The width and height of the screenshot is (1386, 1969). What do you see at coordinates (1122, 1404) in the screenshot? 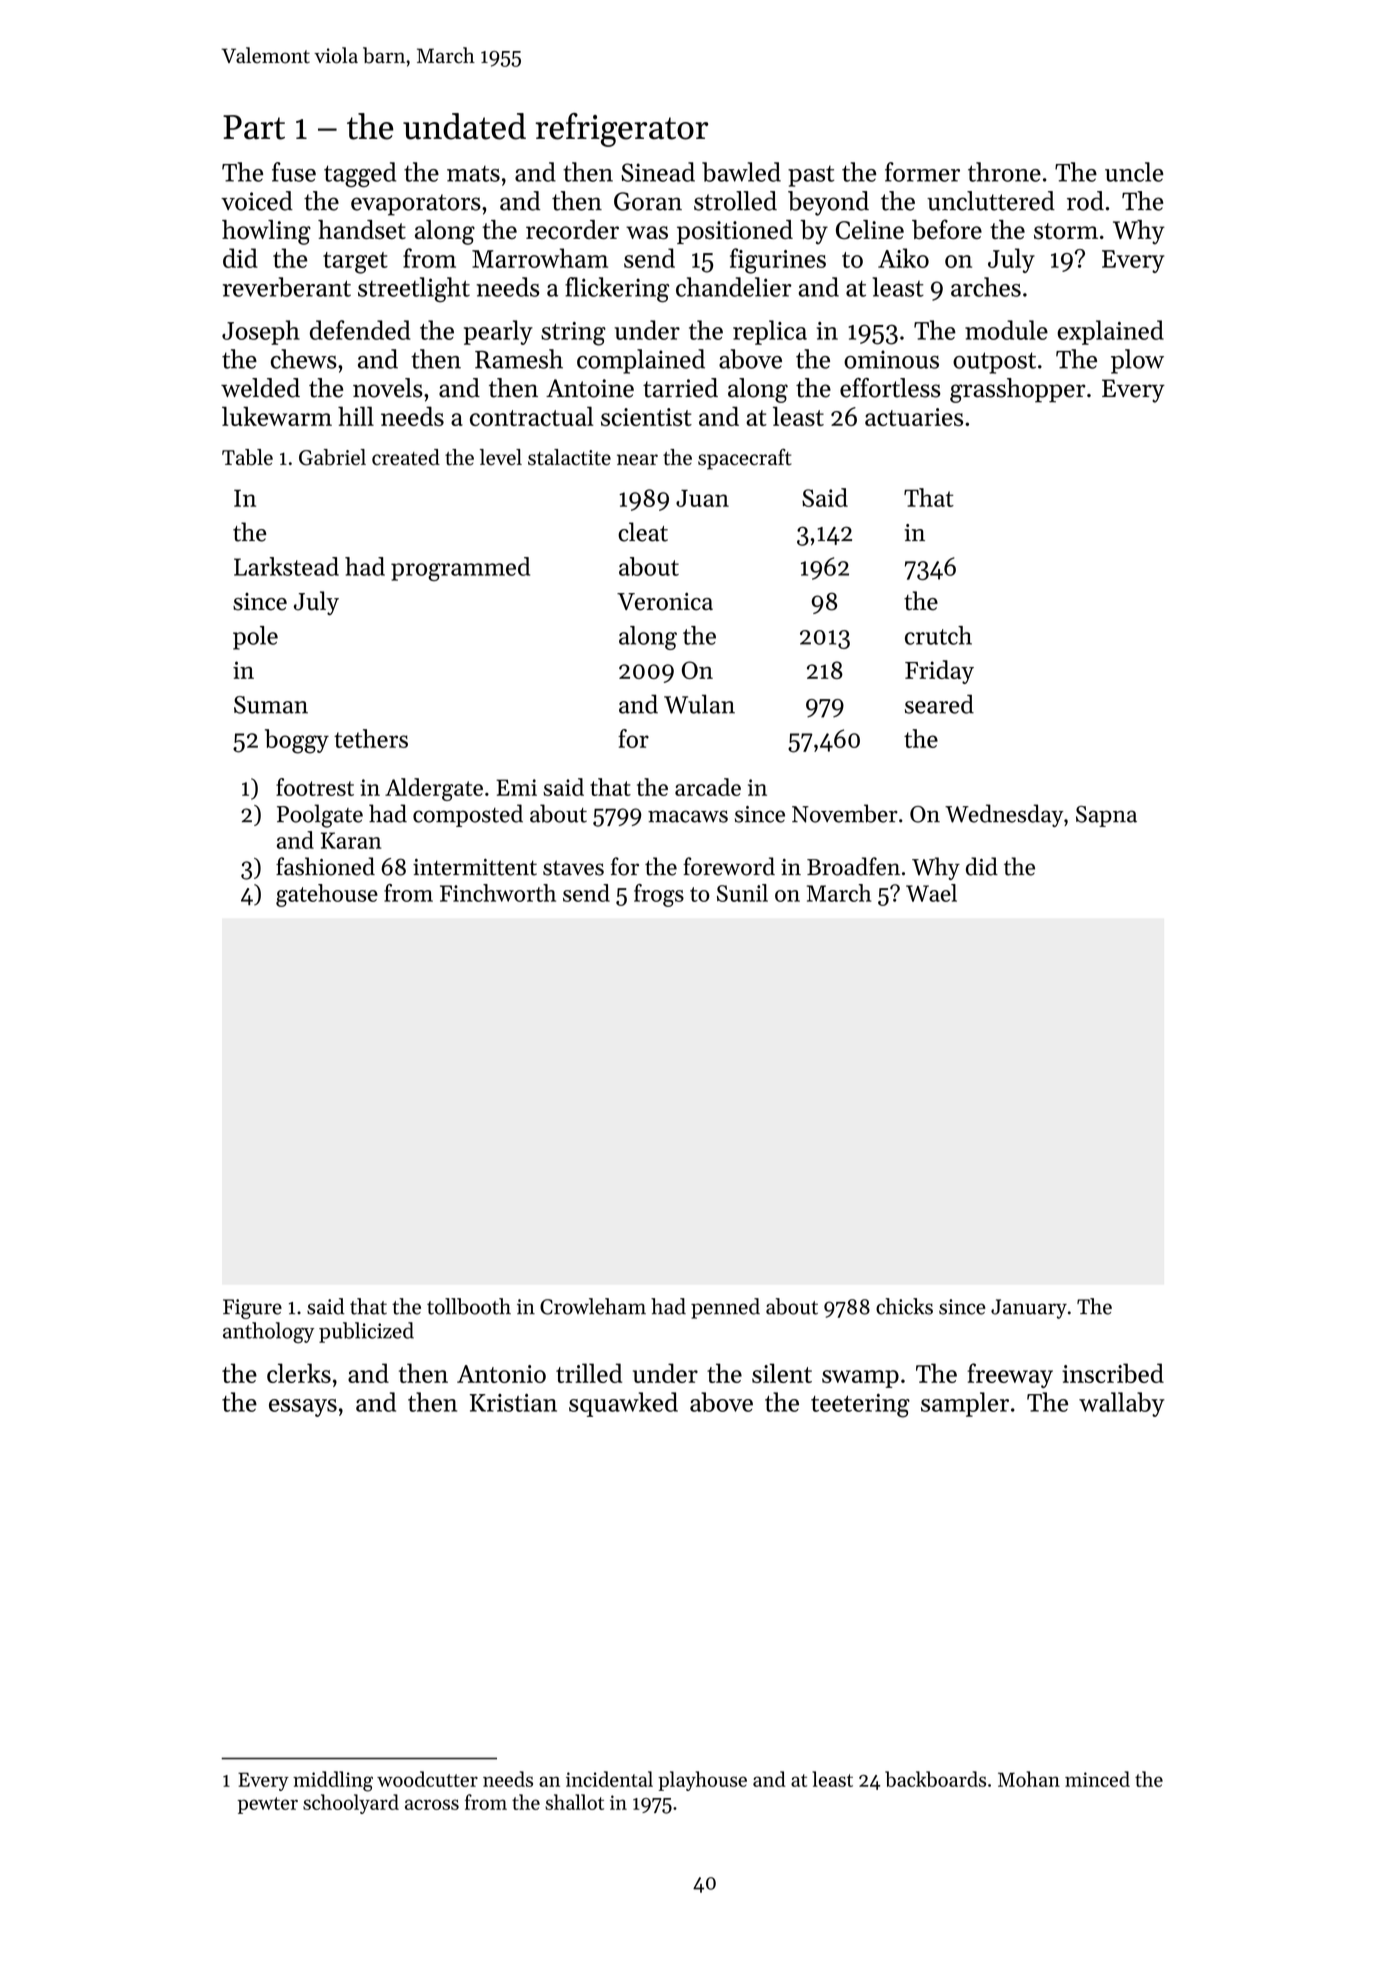
I see `wallaby` at bounding box center [1122, 1404].
